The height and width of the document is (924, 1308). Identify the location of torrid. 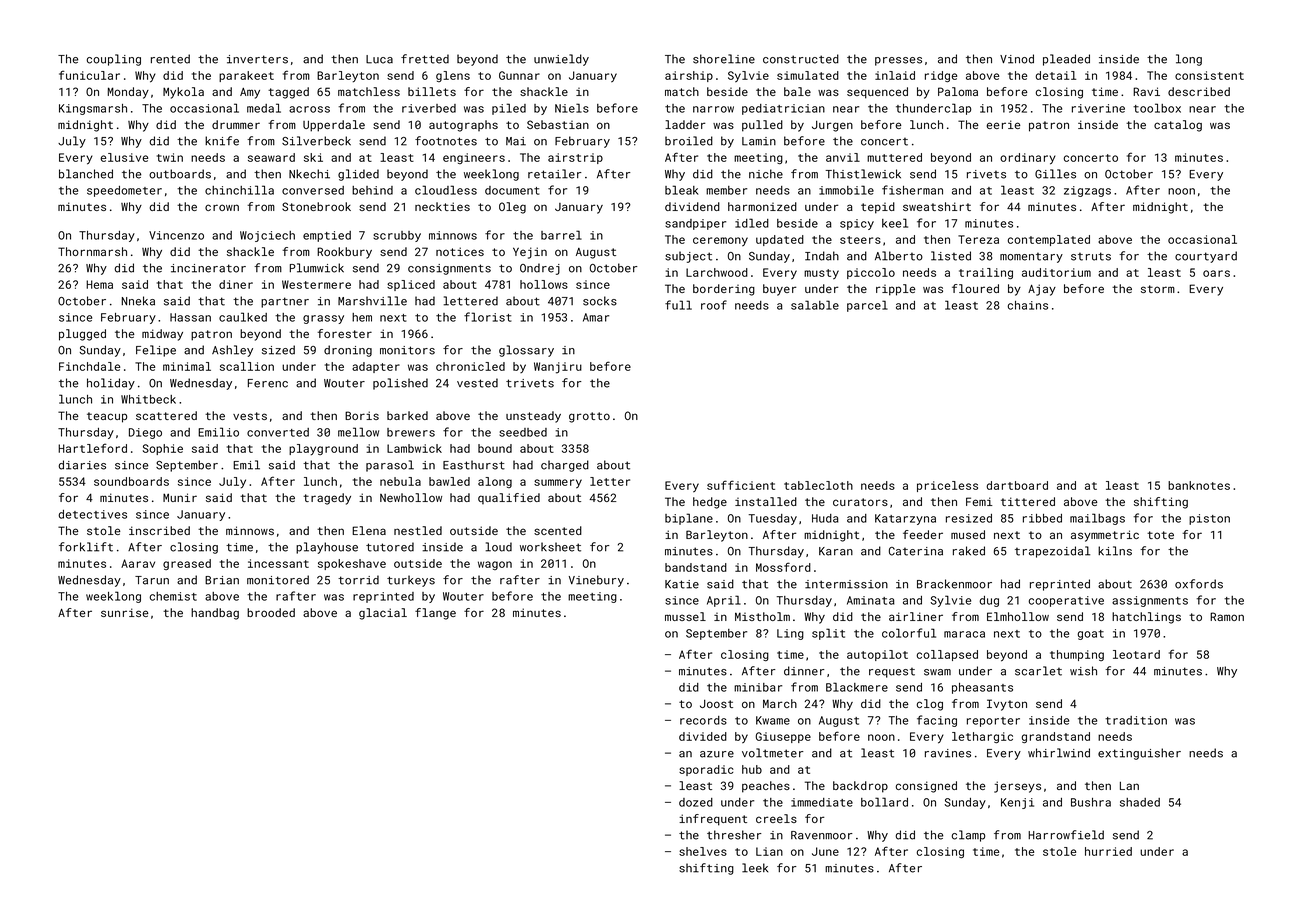
(358, 580).
